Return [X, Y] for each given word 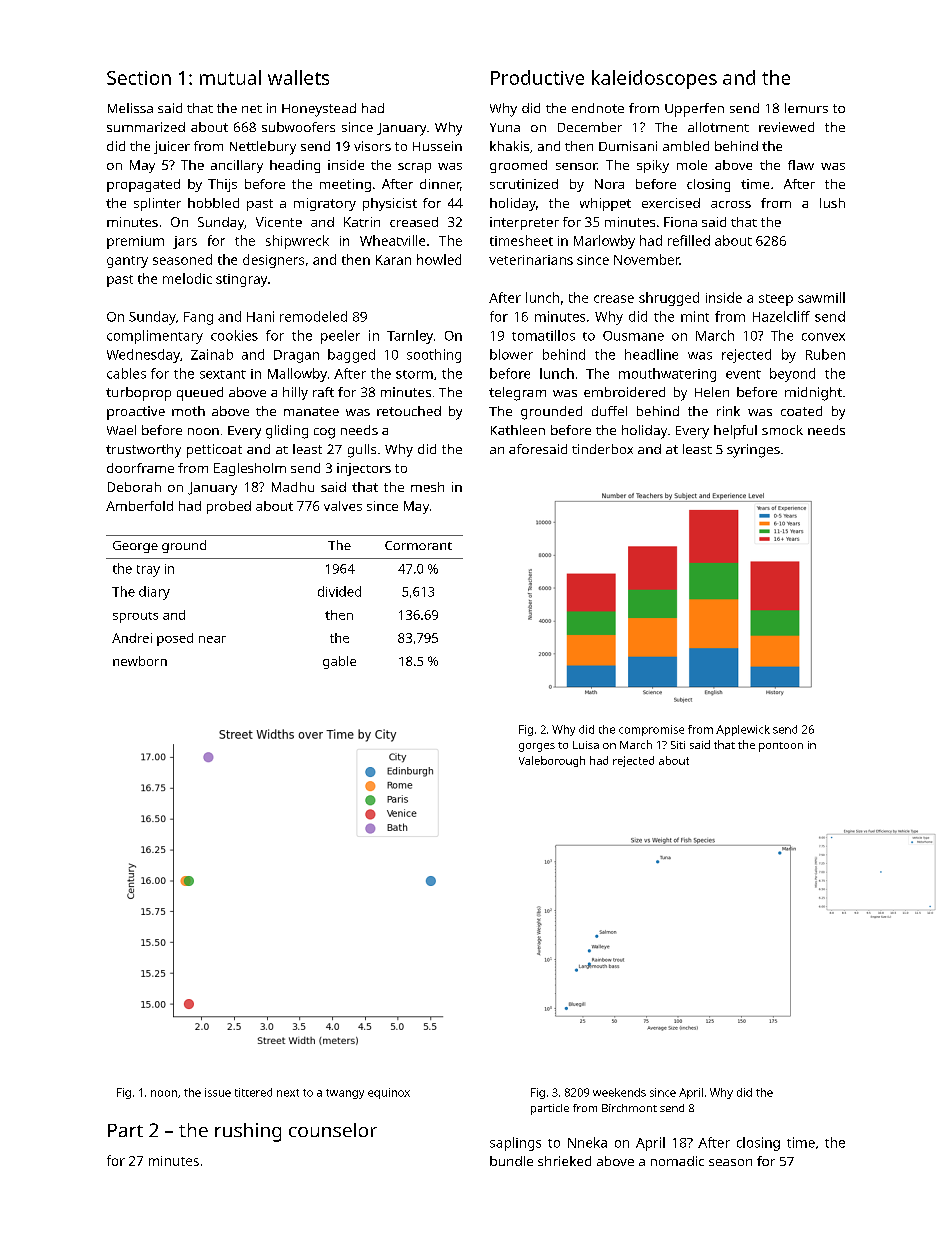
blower [511, 354]
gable [339, 662]
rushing [248, 1132]
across [731, 204]
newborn [140, 661]
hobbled [213, 203]
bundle [511, 1161]
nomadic [677, 1161]
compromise [651, 730]
